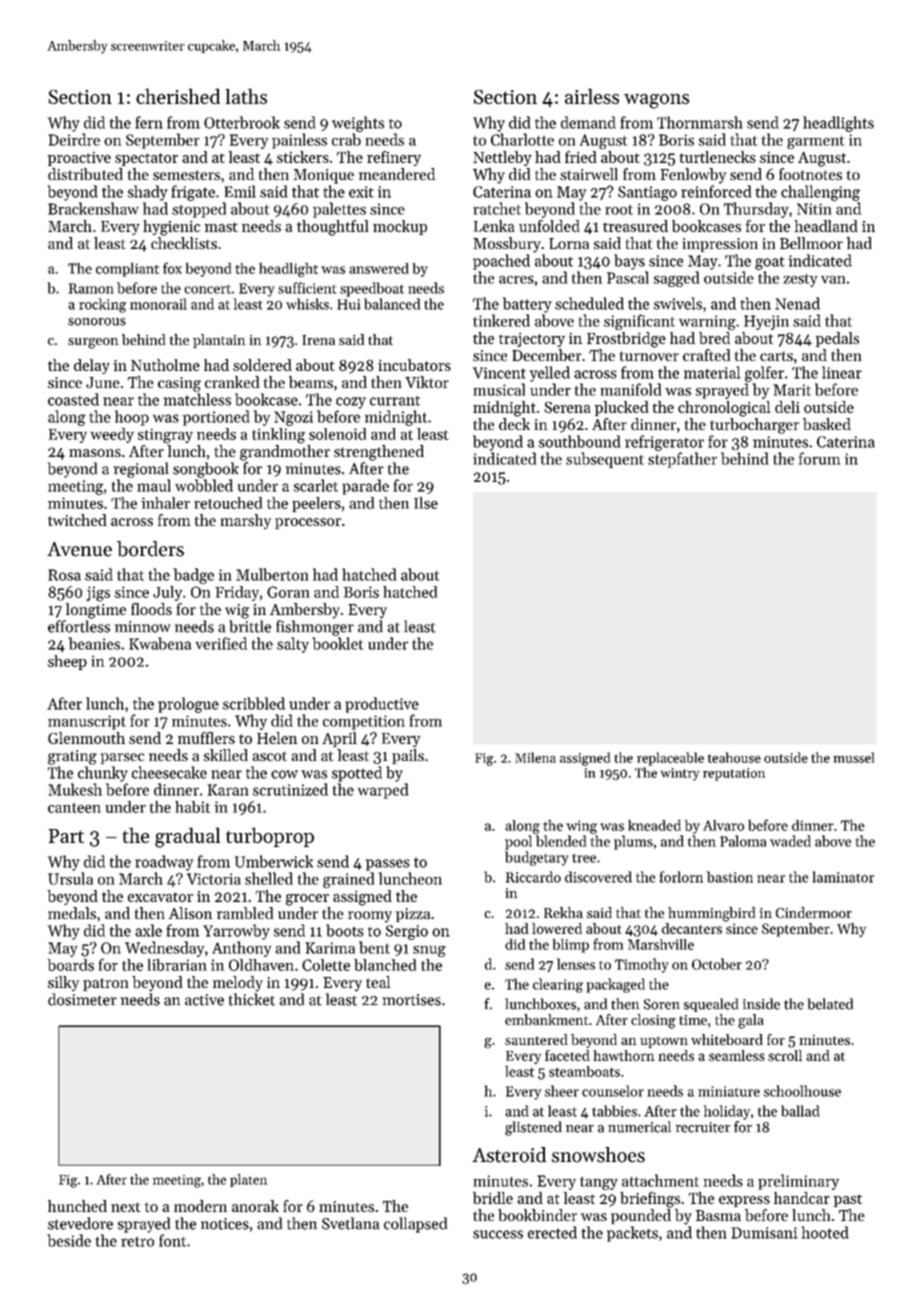 Image resolution: width=924 pixels, height=1308 pixels. I want to click on reputation, so click(734, 774).
